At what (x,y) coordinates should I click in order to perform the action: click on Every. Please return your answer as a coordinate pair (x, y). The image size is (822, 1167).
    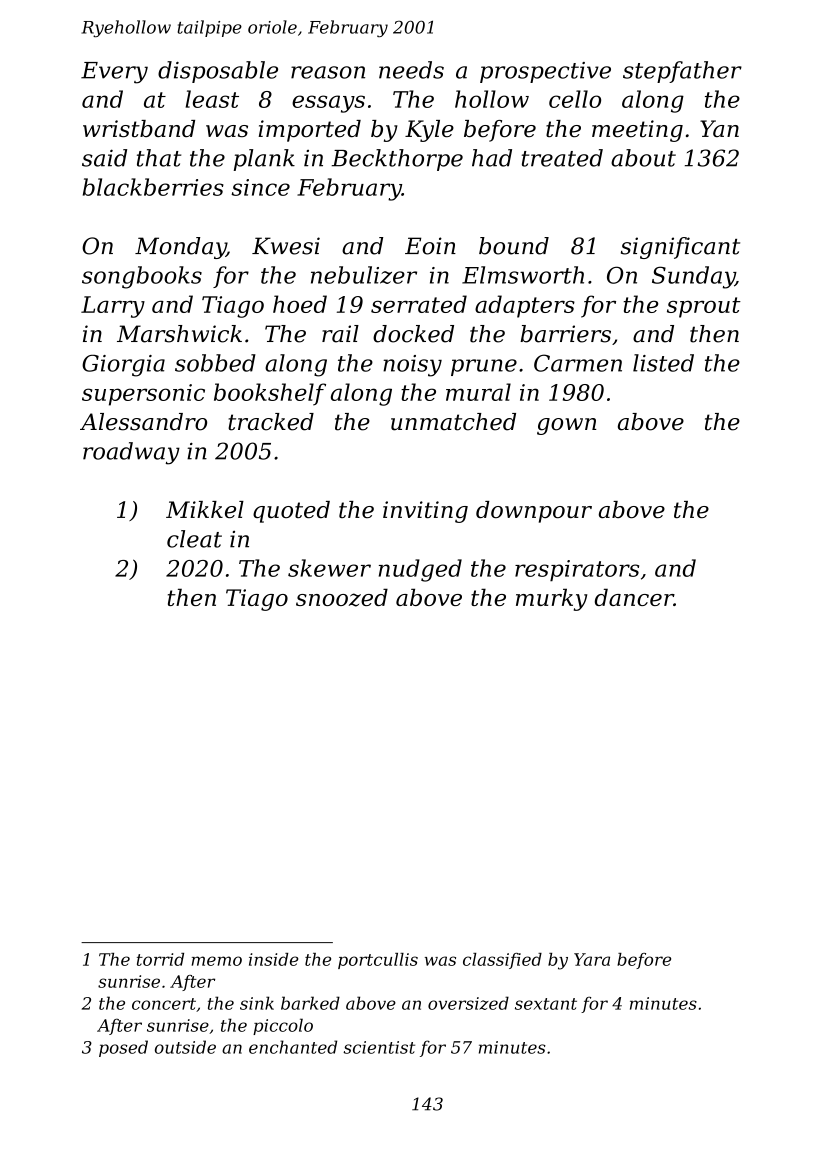
    Looking at the image, I should click on (114, 73).
